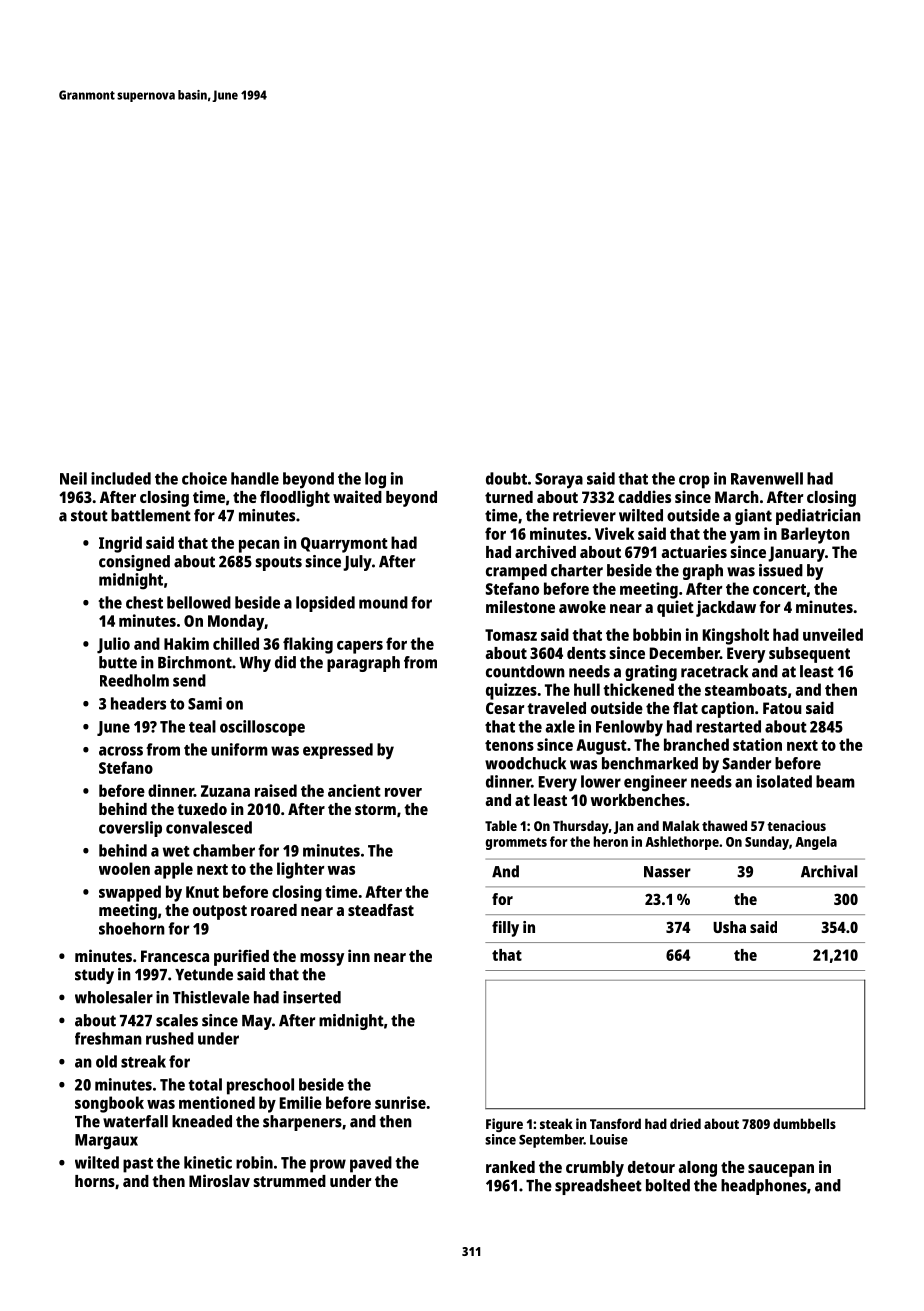 This image has height=1311, width=924. What do you see at coordinates (809, 655) in the image?
I see `subsequent` at bounding box center [809, 655].
